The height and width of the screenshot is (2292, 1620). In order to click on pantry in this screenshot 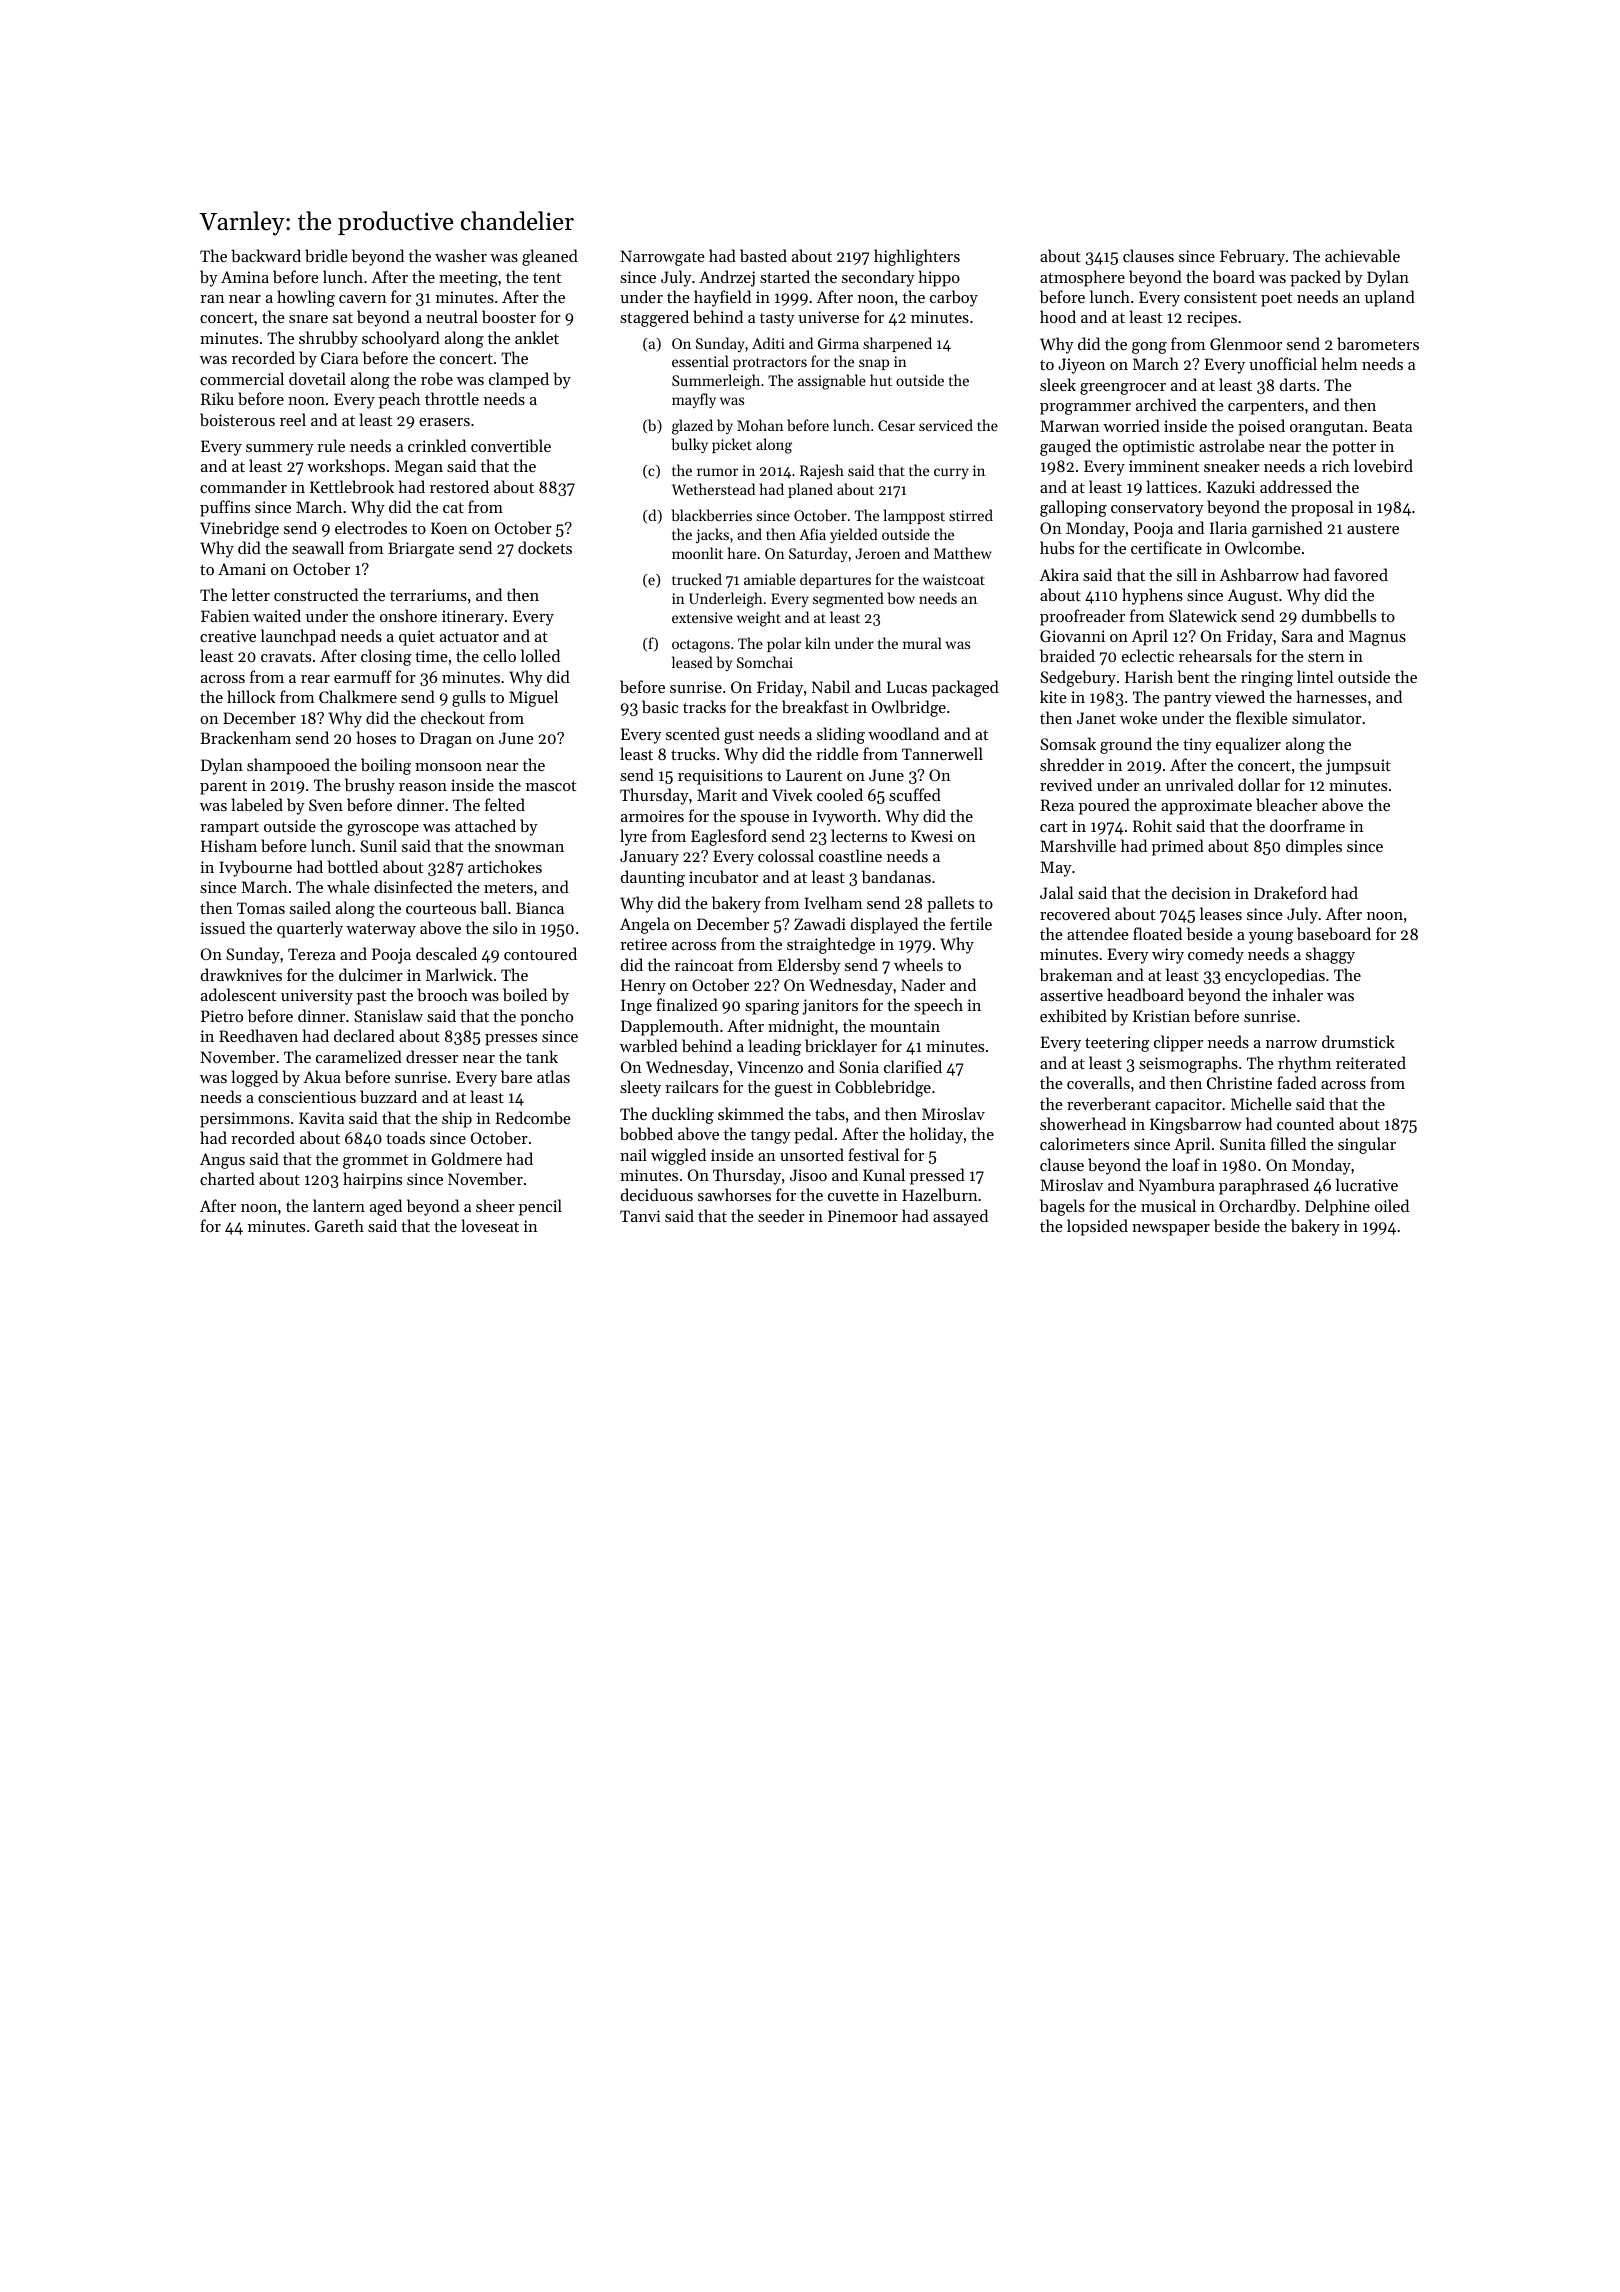, I will do `click(1188, 700)`.
